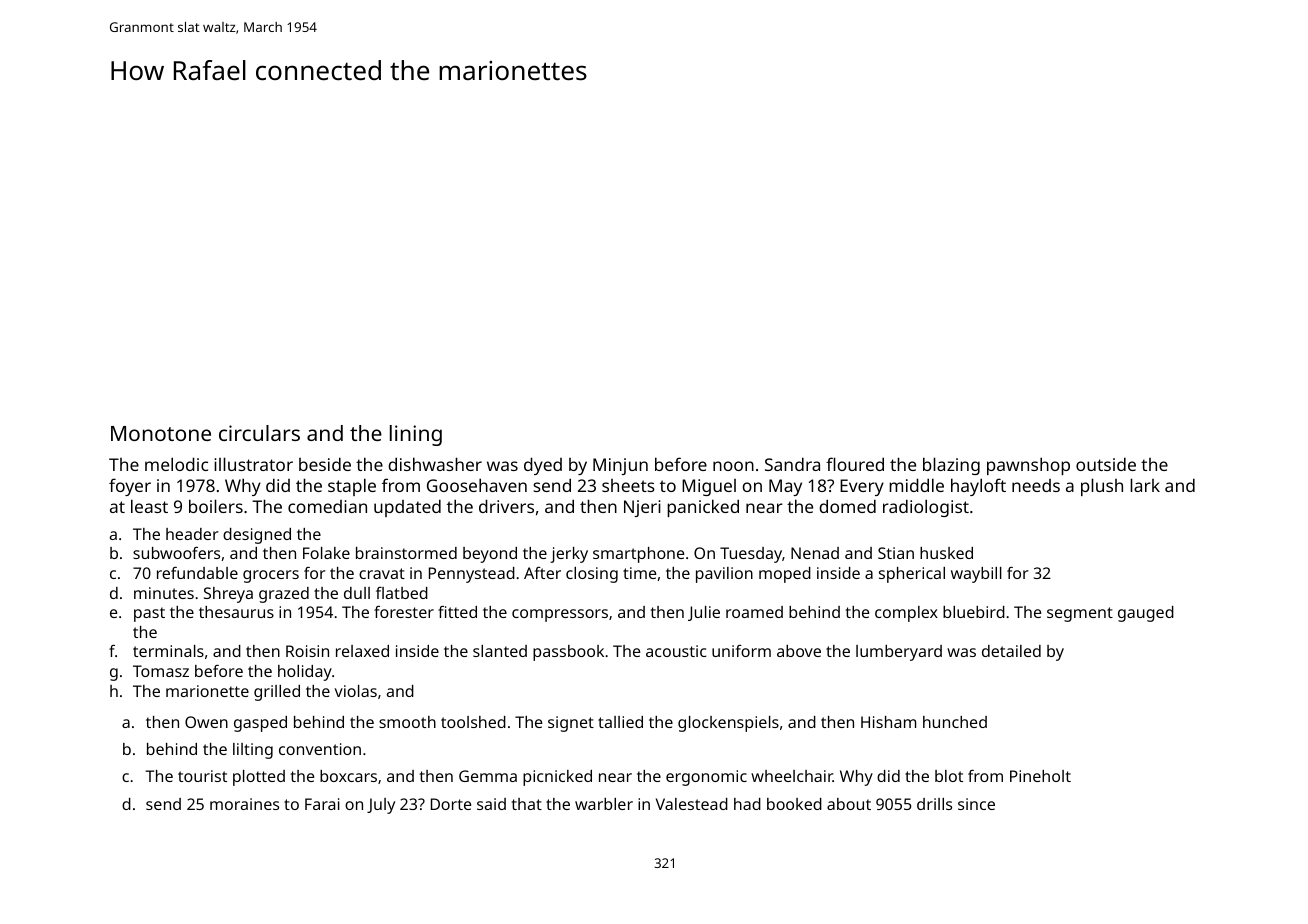 The width and height of the screenshot is (1308, 924). Describe the element at coordinates (1106, 464) in the screenshot. I see `outside` at that location.
